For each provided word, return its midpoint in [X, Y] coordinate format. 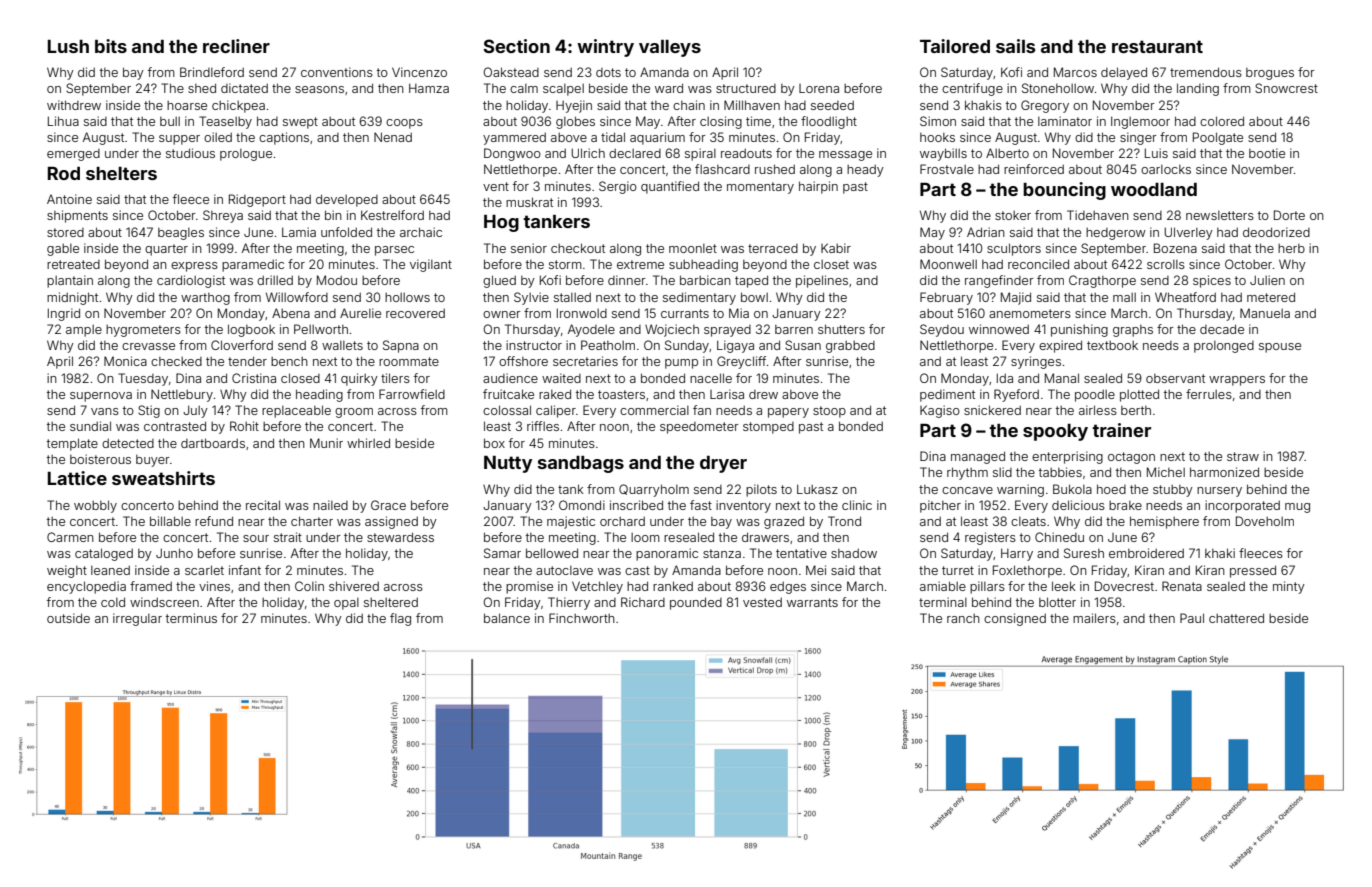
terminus [191, 618]
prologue [246, 155]
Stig [149, 411]
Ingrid [64, 314]
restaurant [1157, 46]
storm [565, 264]
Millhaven [752, 105]
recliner [236, 46]
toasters [621, 394]
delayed [1124, 73]
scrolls [1166, 264]
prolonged [1224, 347]
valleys [670, 48]
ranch [963, 618]
